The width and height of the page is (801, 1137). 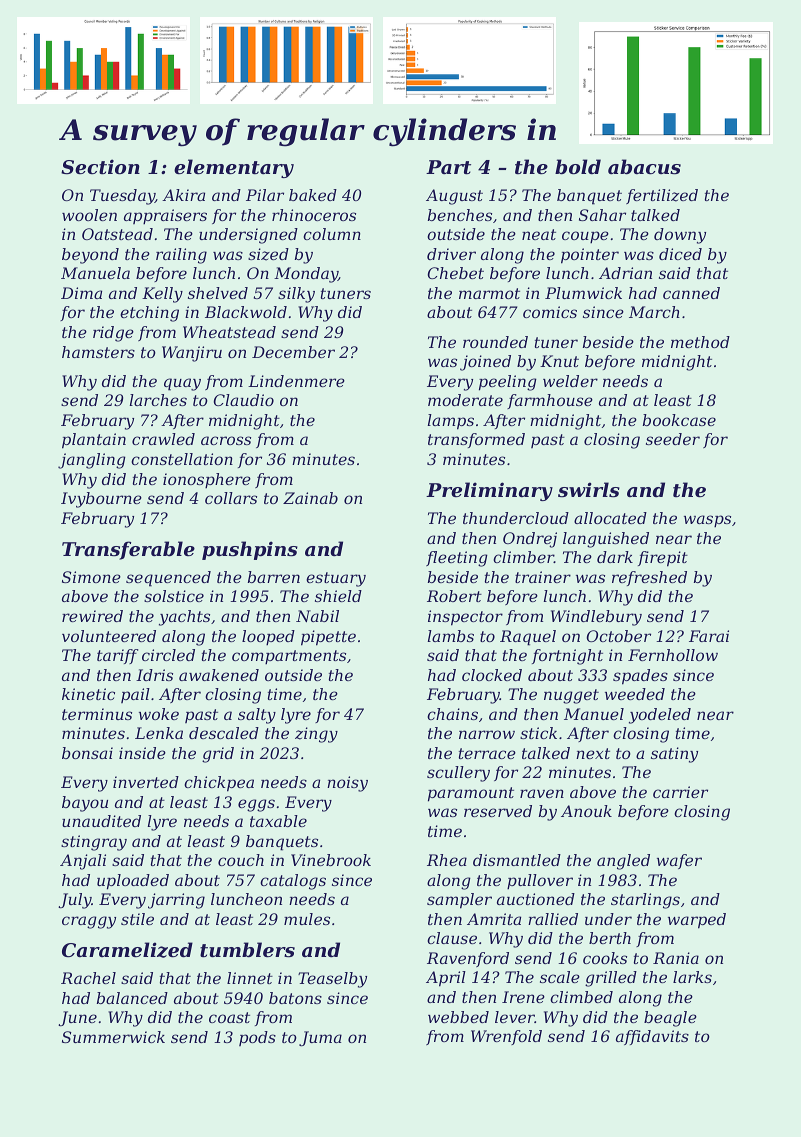 I want to click on chains, so click(x=452, y=714).
